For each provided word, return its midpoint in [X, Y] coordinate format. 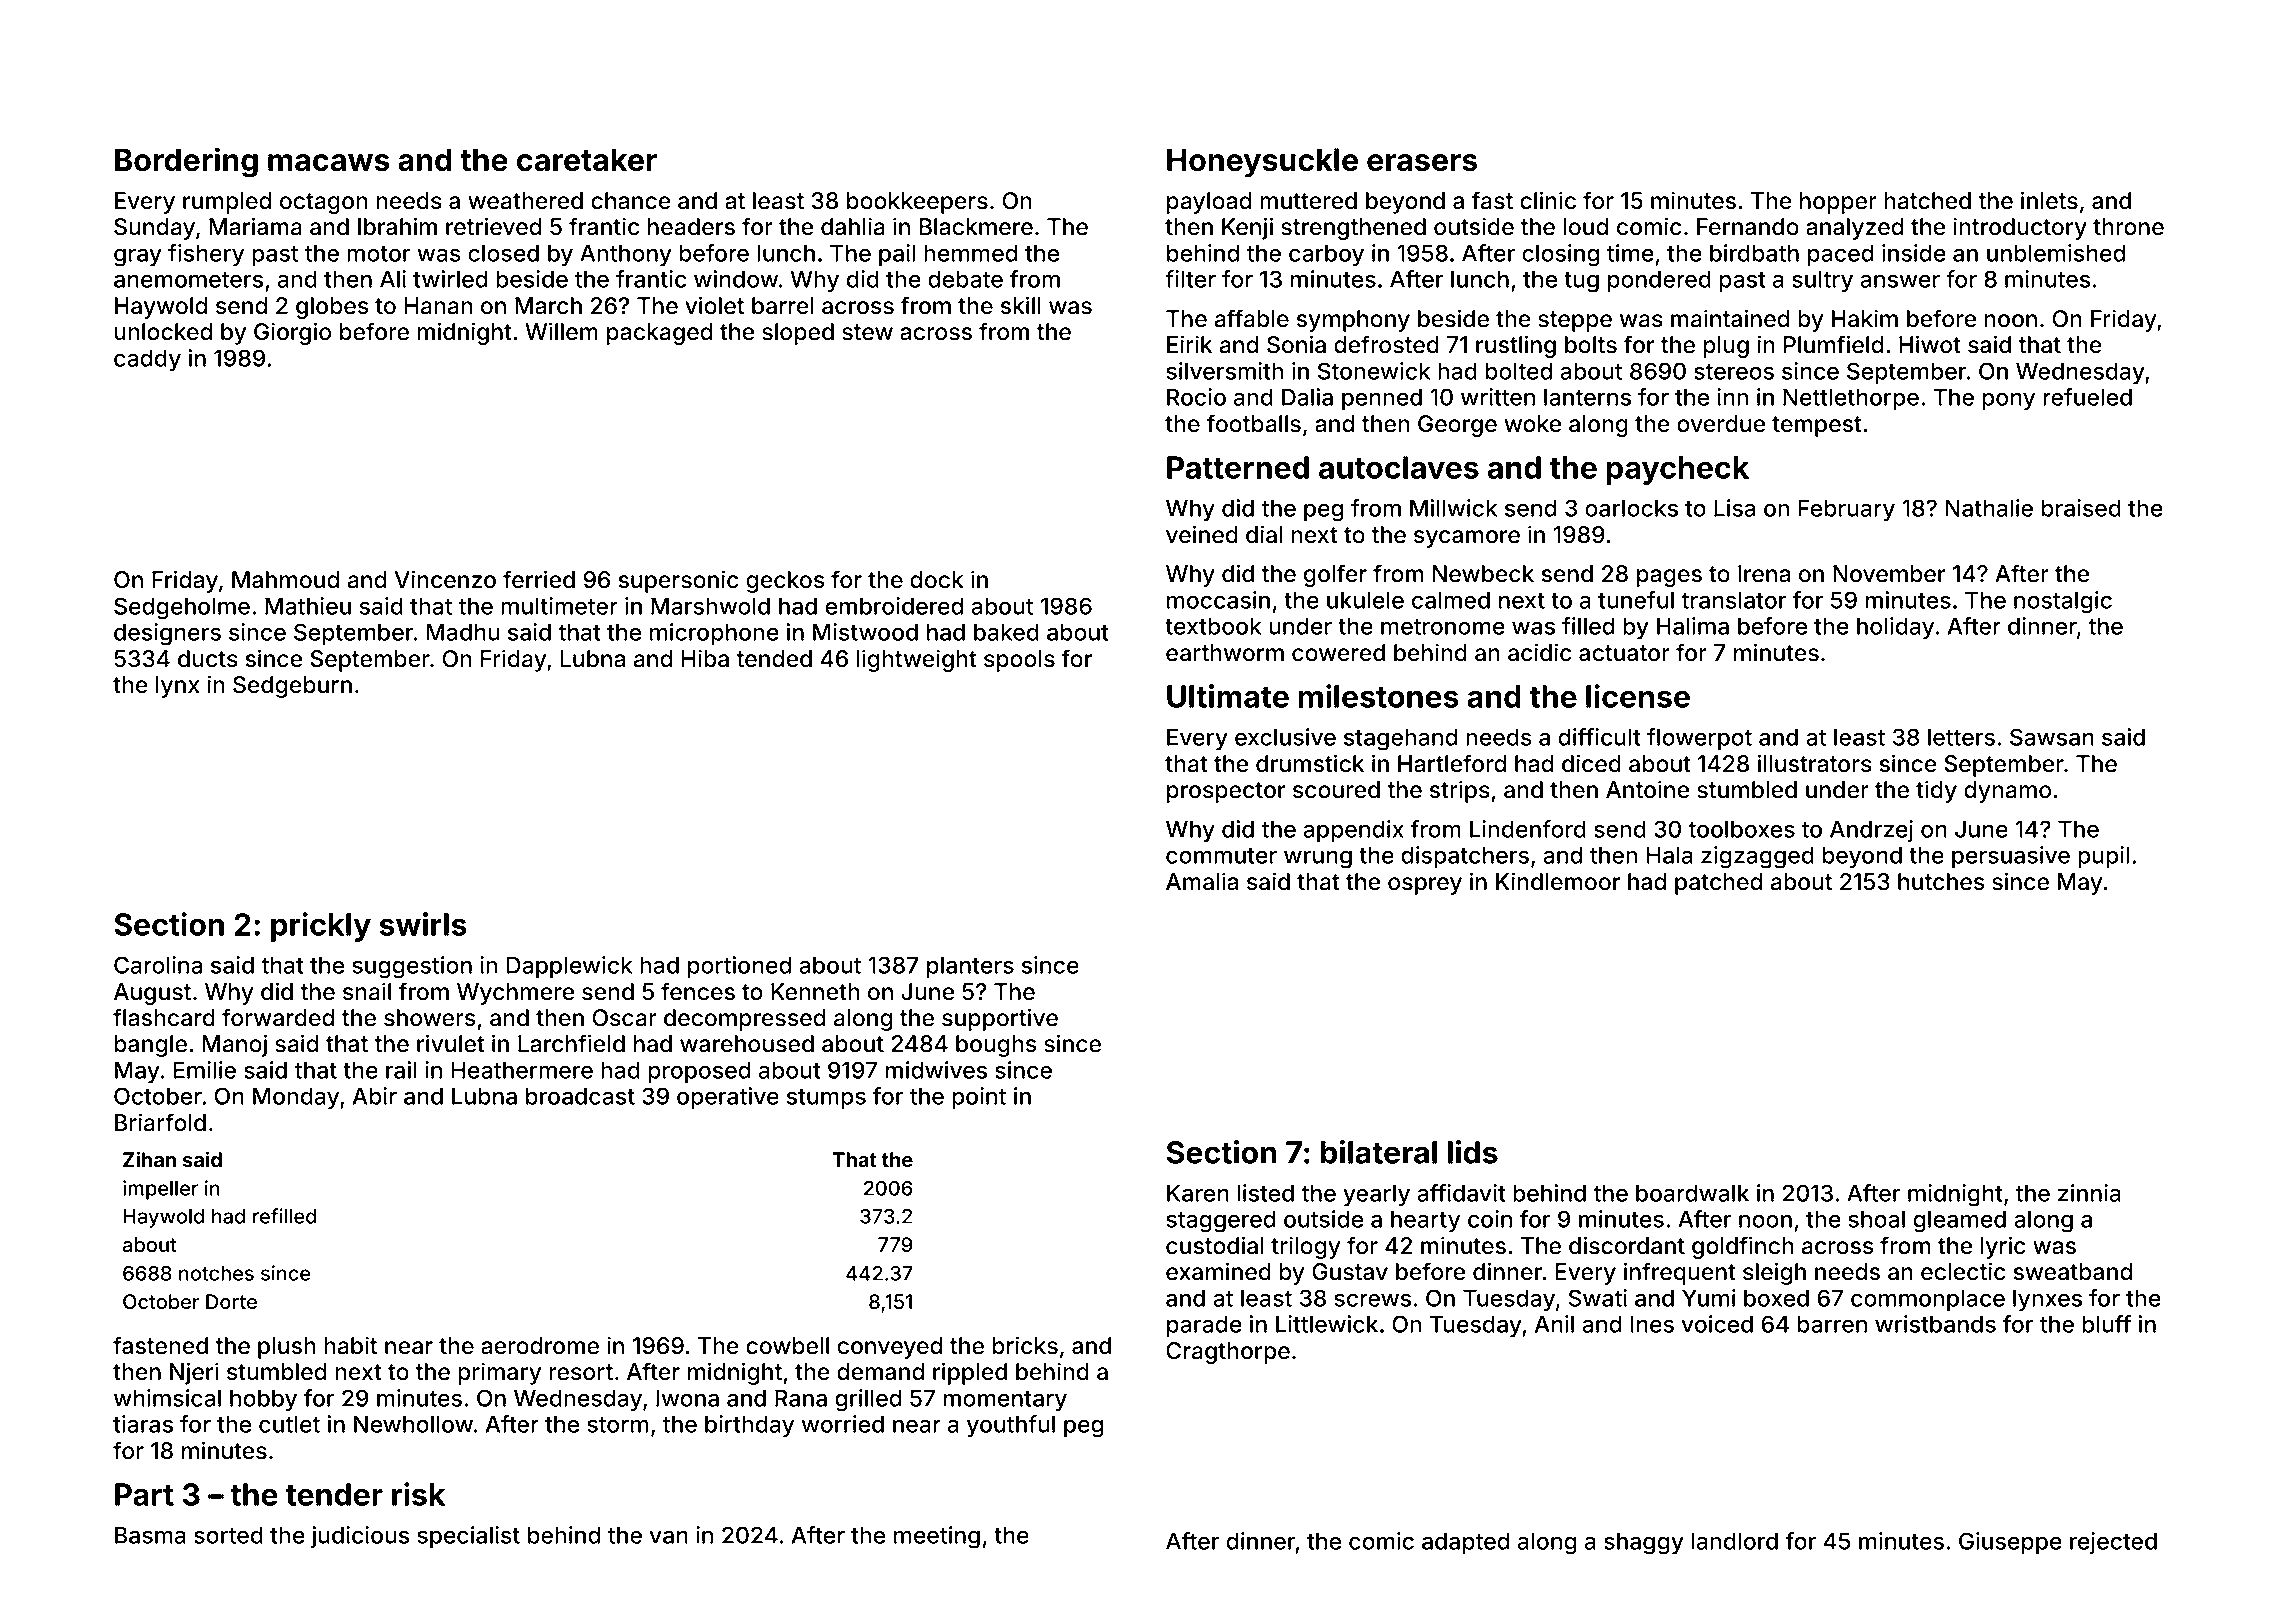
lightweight [917, 660]
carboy [1326, 255]
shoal [1876, 1219]
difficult [1599, 737]
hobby [263, 1400]
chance [631, 201]
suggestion [412, 967]
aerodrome [540, 1346]
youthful [1011, 1426]
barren [1832, 1324]
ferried [539, 579]
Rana [801, 1398]
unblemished [2056, 253]
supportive [1000, 1019]
